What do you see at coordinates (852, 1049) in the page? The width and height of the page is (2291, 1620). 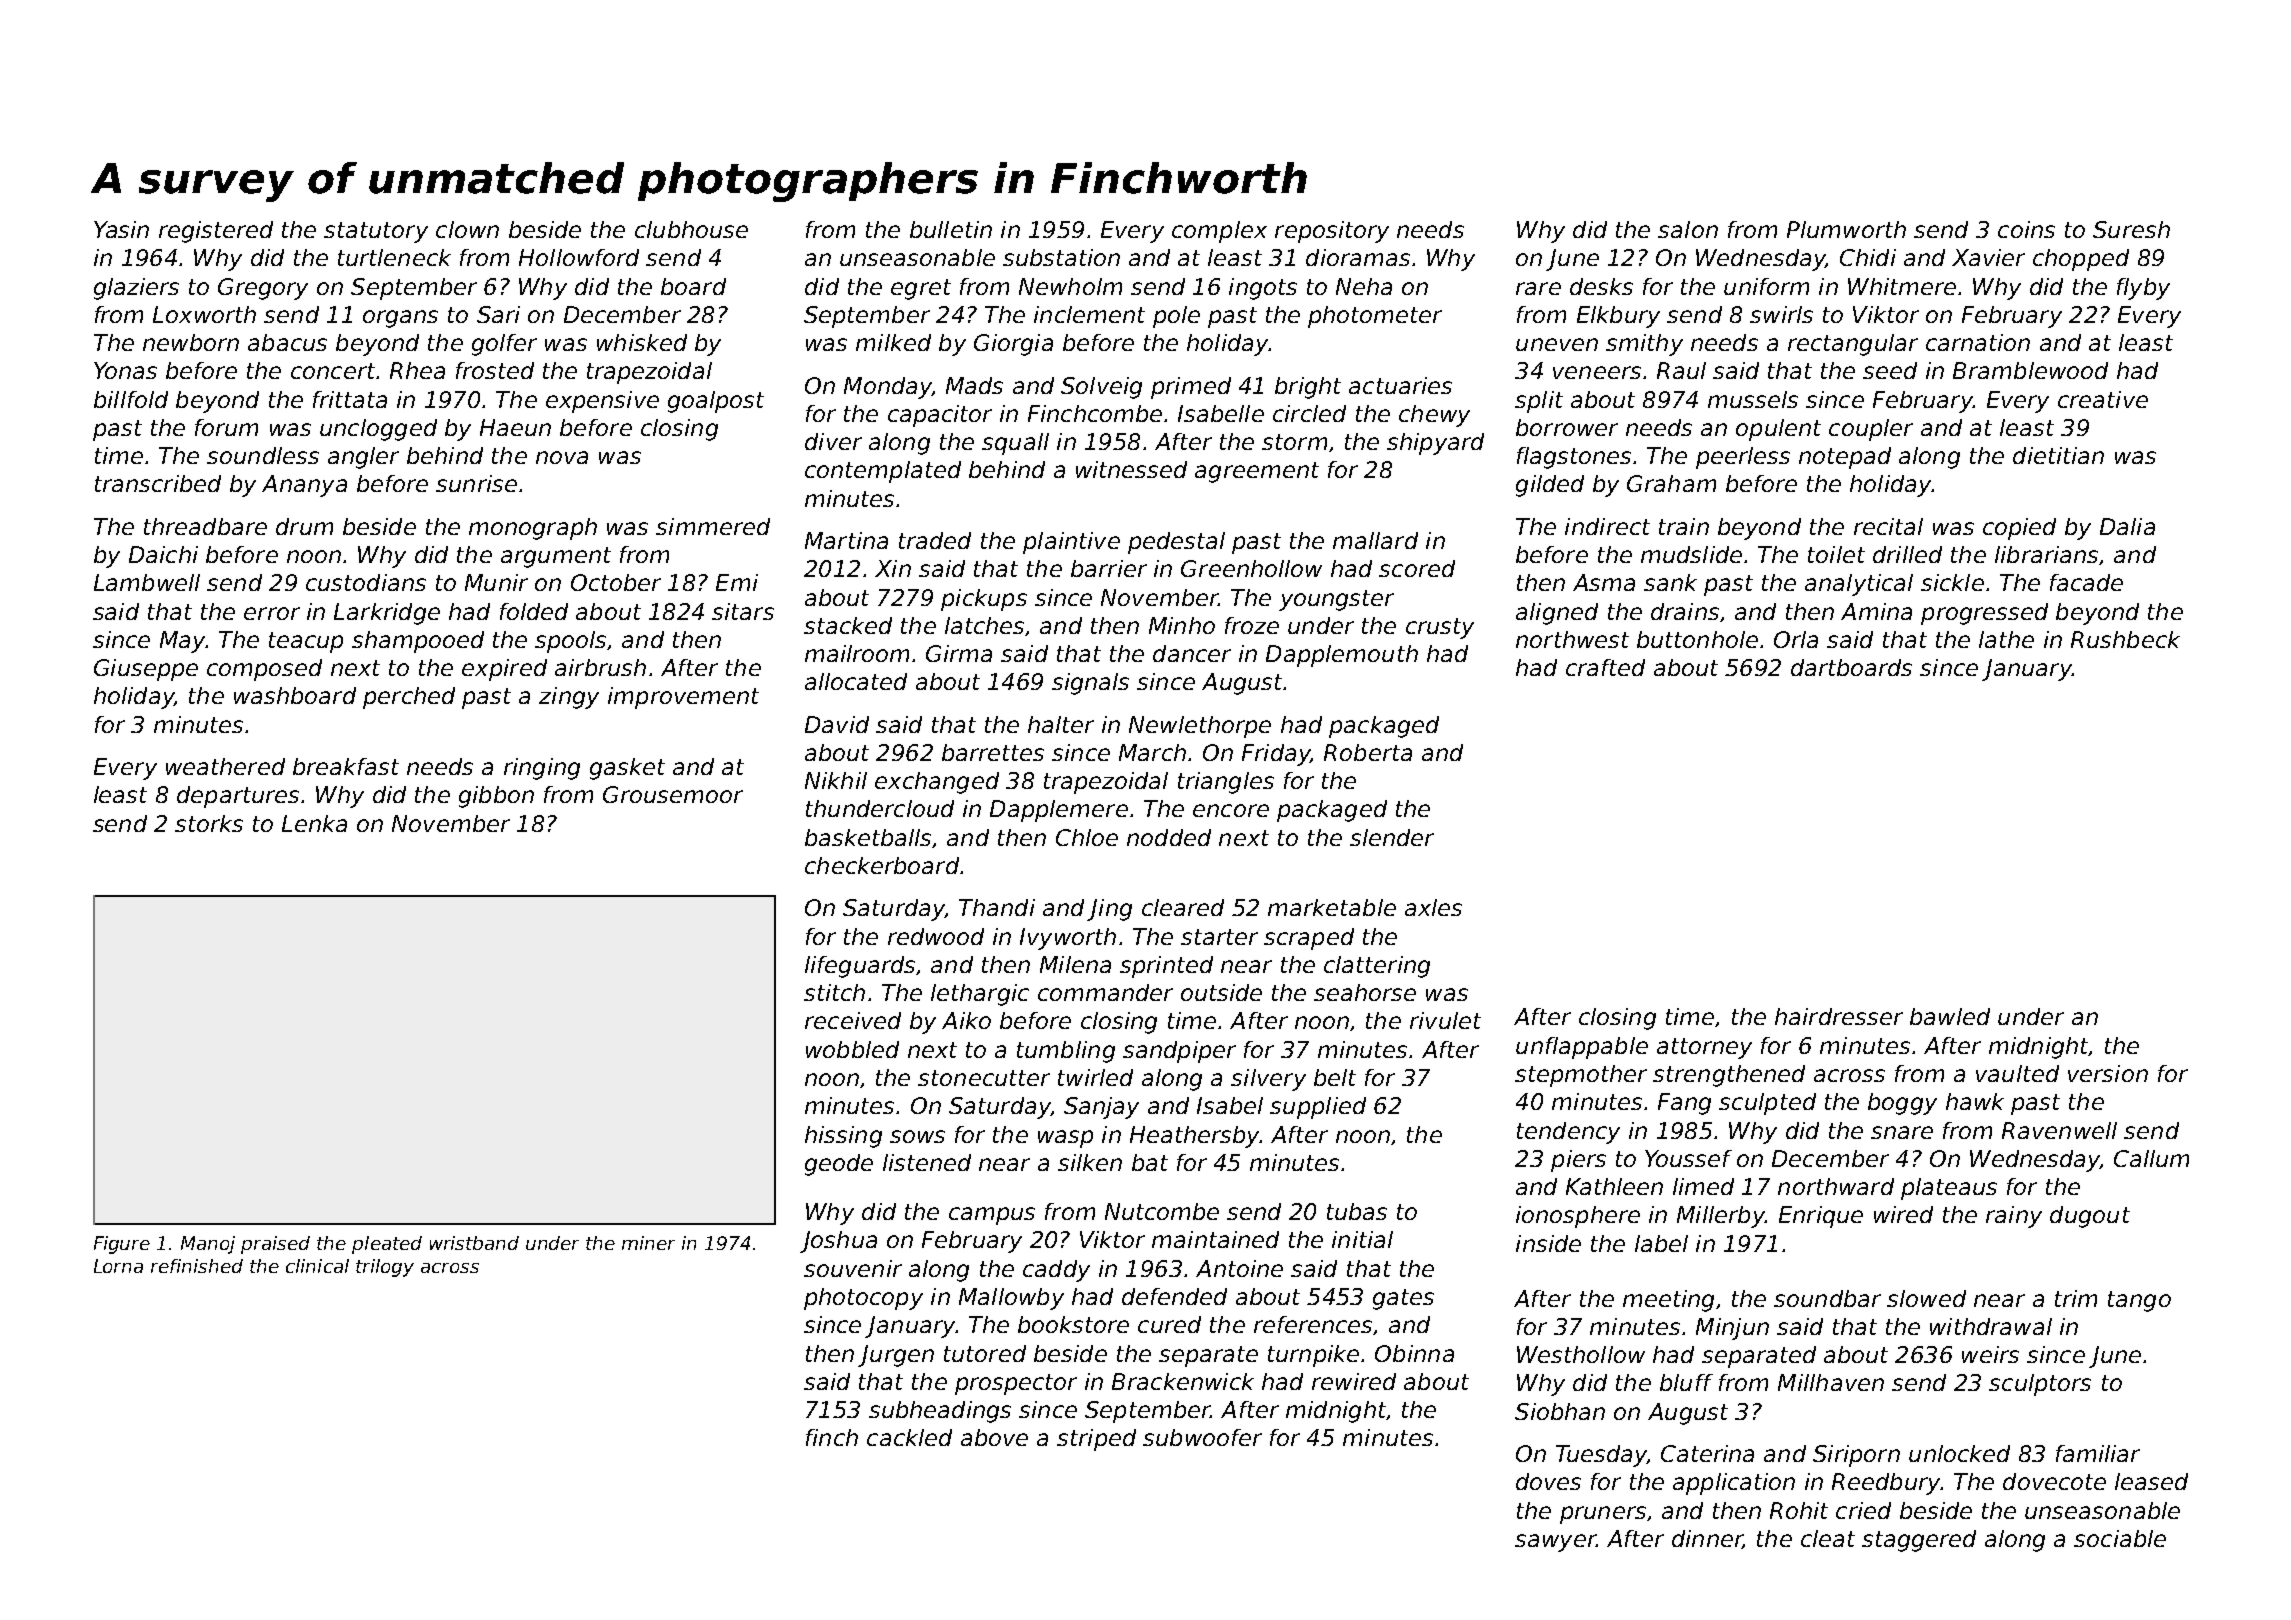 I see `wobbled` at bounding box center [852, 1049].
